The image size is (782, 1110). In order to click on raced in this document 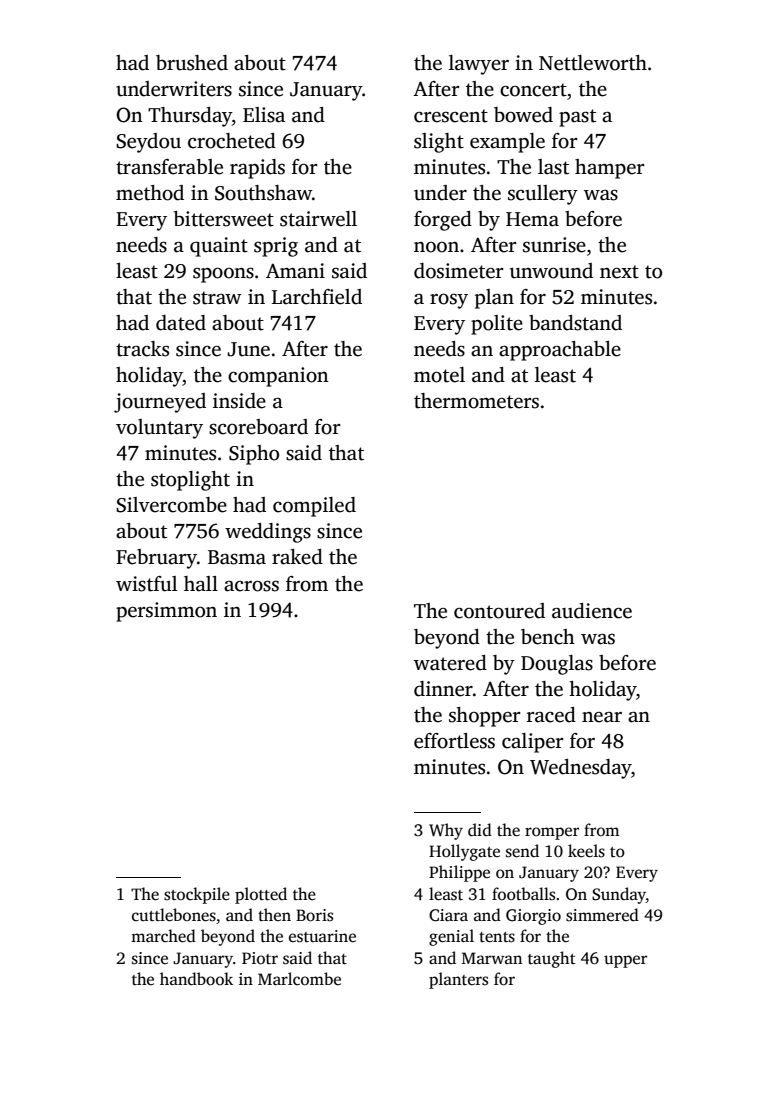, I will do `click(551, 715)`.
